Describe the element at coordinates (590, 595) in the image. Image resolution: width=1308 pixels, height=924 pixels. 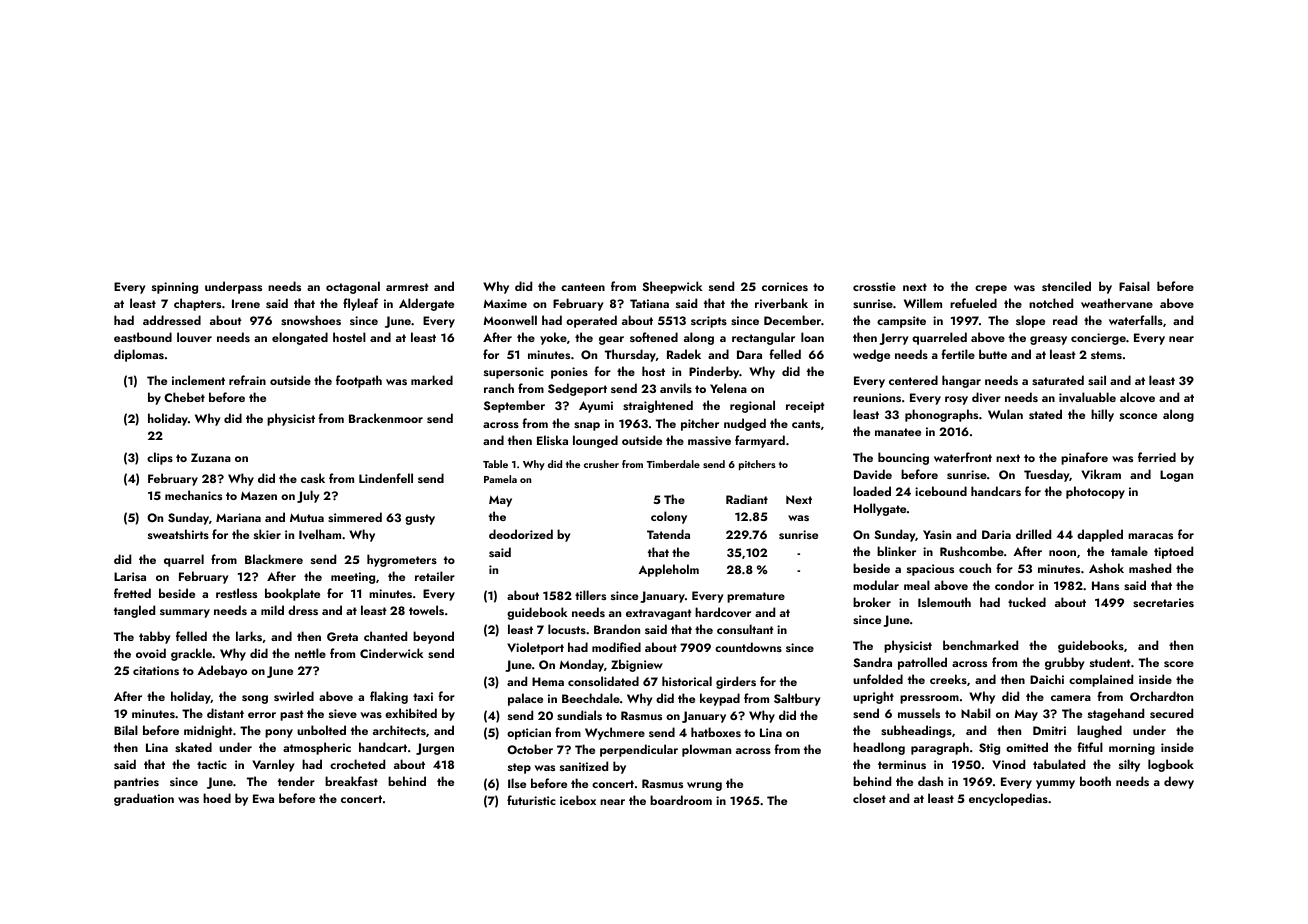
I see `tillers` at that location.
